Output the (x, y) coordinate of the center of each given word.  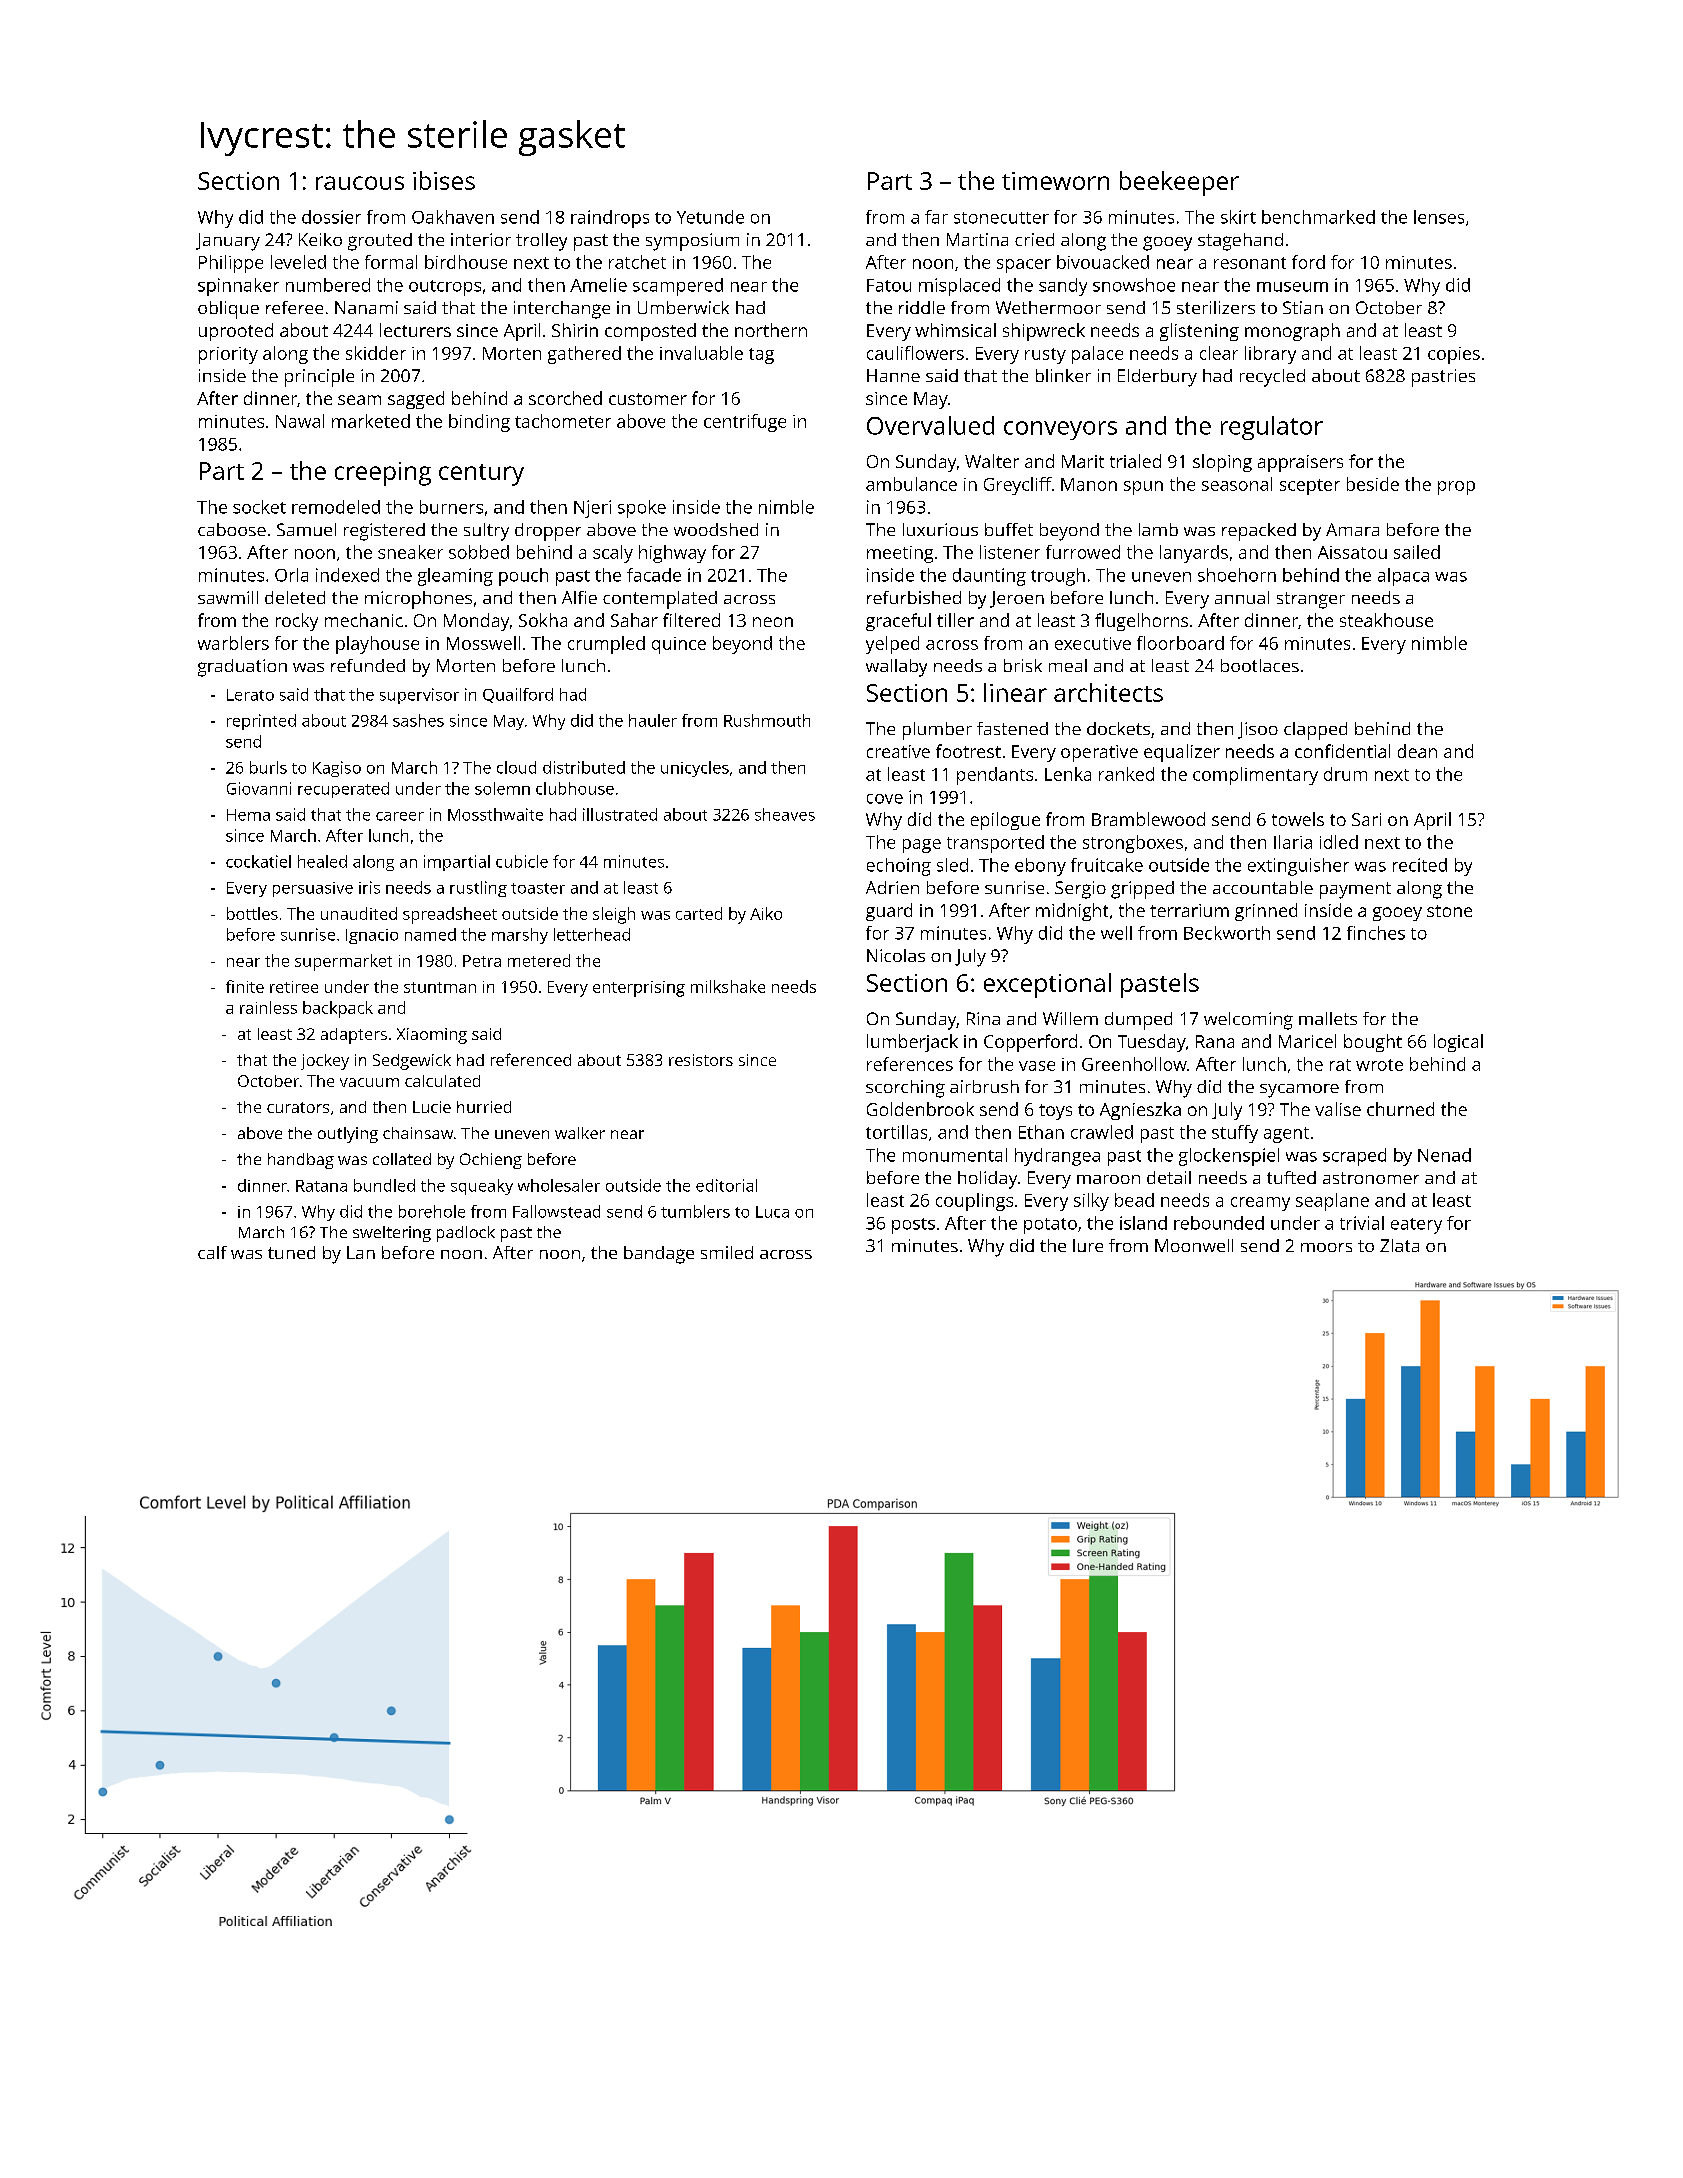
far (936, 217)
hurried (484, 1107)
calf (212, 1252)
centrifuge (745, 423)
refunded (368, 665)
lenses (1439, 217)
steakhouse (1386, 620)
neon (773, 622)
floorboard (1180, 643)
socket (259, 507)
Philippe (231, 264)
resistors (701, 1060)
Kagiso (337, 769)
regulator (1272, 428)
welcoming (1248, 1021)
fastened (1012, 728)
